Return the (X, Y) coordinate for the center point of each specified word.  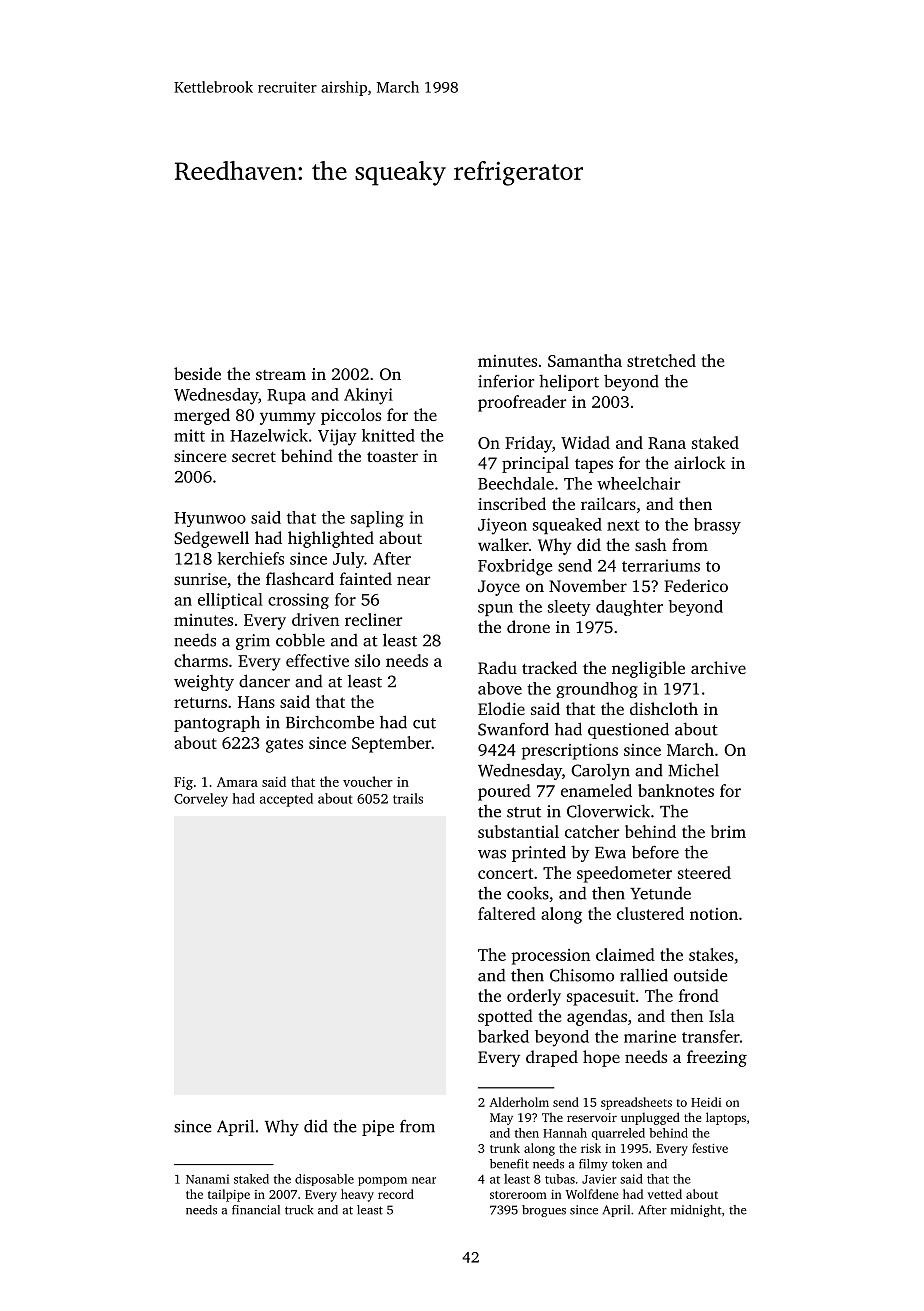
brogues (544, 1211)
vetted (664, 1194)
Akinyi (368, 396)
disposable (324, 1180)
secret (254, 457)
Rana (667, 443)
